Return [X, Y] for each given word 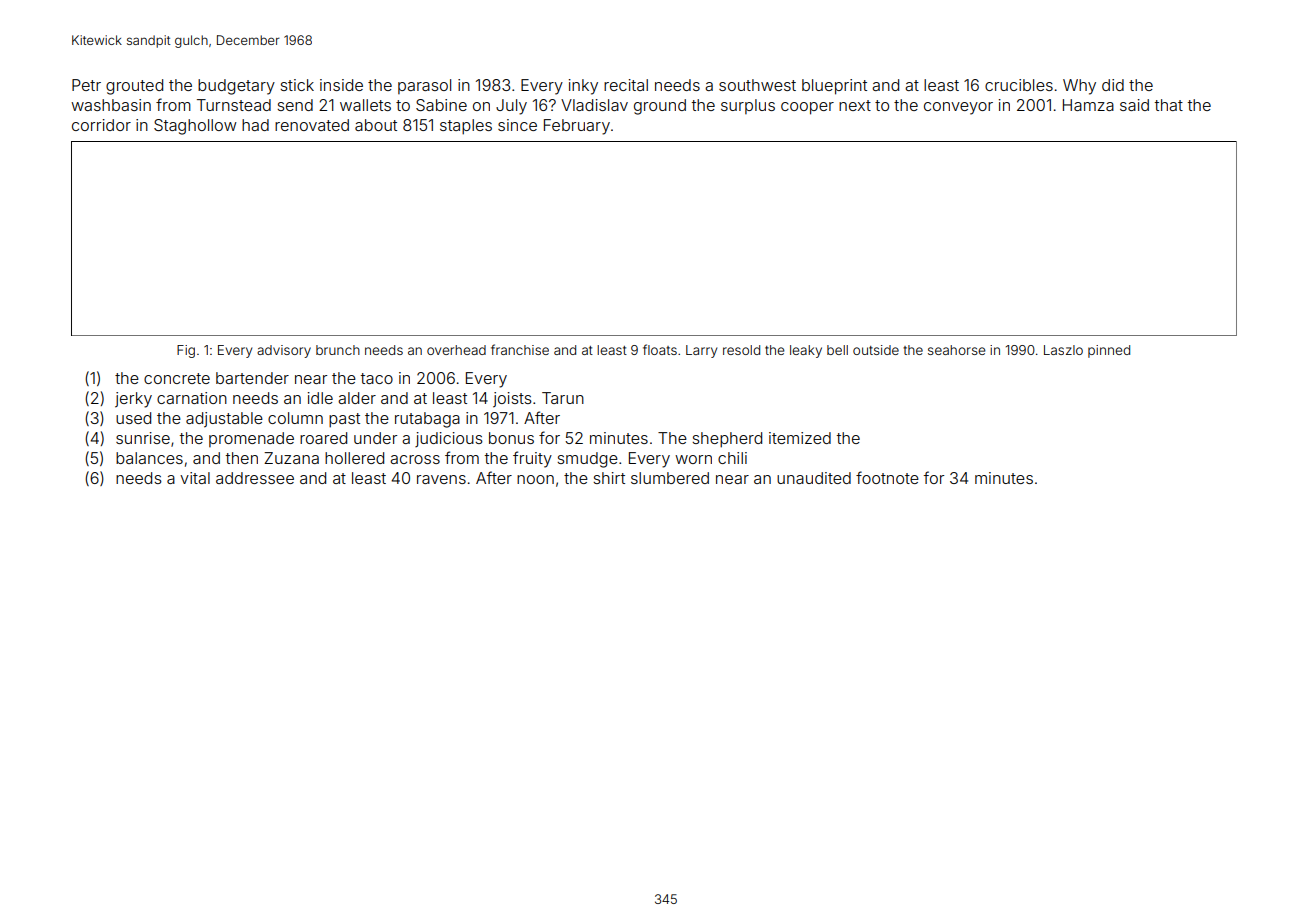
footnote [887, 477]
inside [341, 85]
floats [660, 349]
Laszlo [1063, 350]
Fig [186, 351]
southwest [757, 85]
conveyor [958, 108]
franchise [520, 349]
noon [535, 479]
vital [195, 478]
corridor [101, 125]
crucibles [1019, 85]
